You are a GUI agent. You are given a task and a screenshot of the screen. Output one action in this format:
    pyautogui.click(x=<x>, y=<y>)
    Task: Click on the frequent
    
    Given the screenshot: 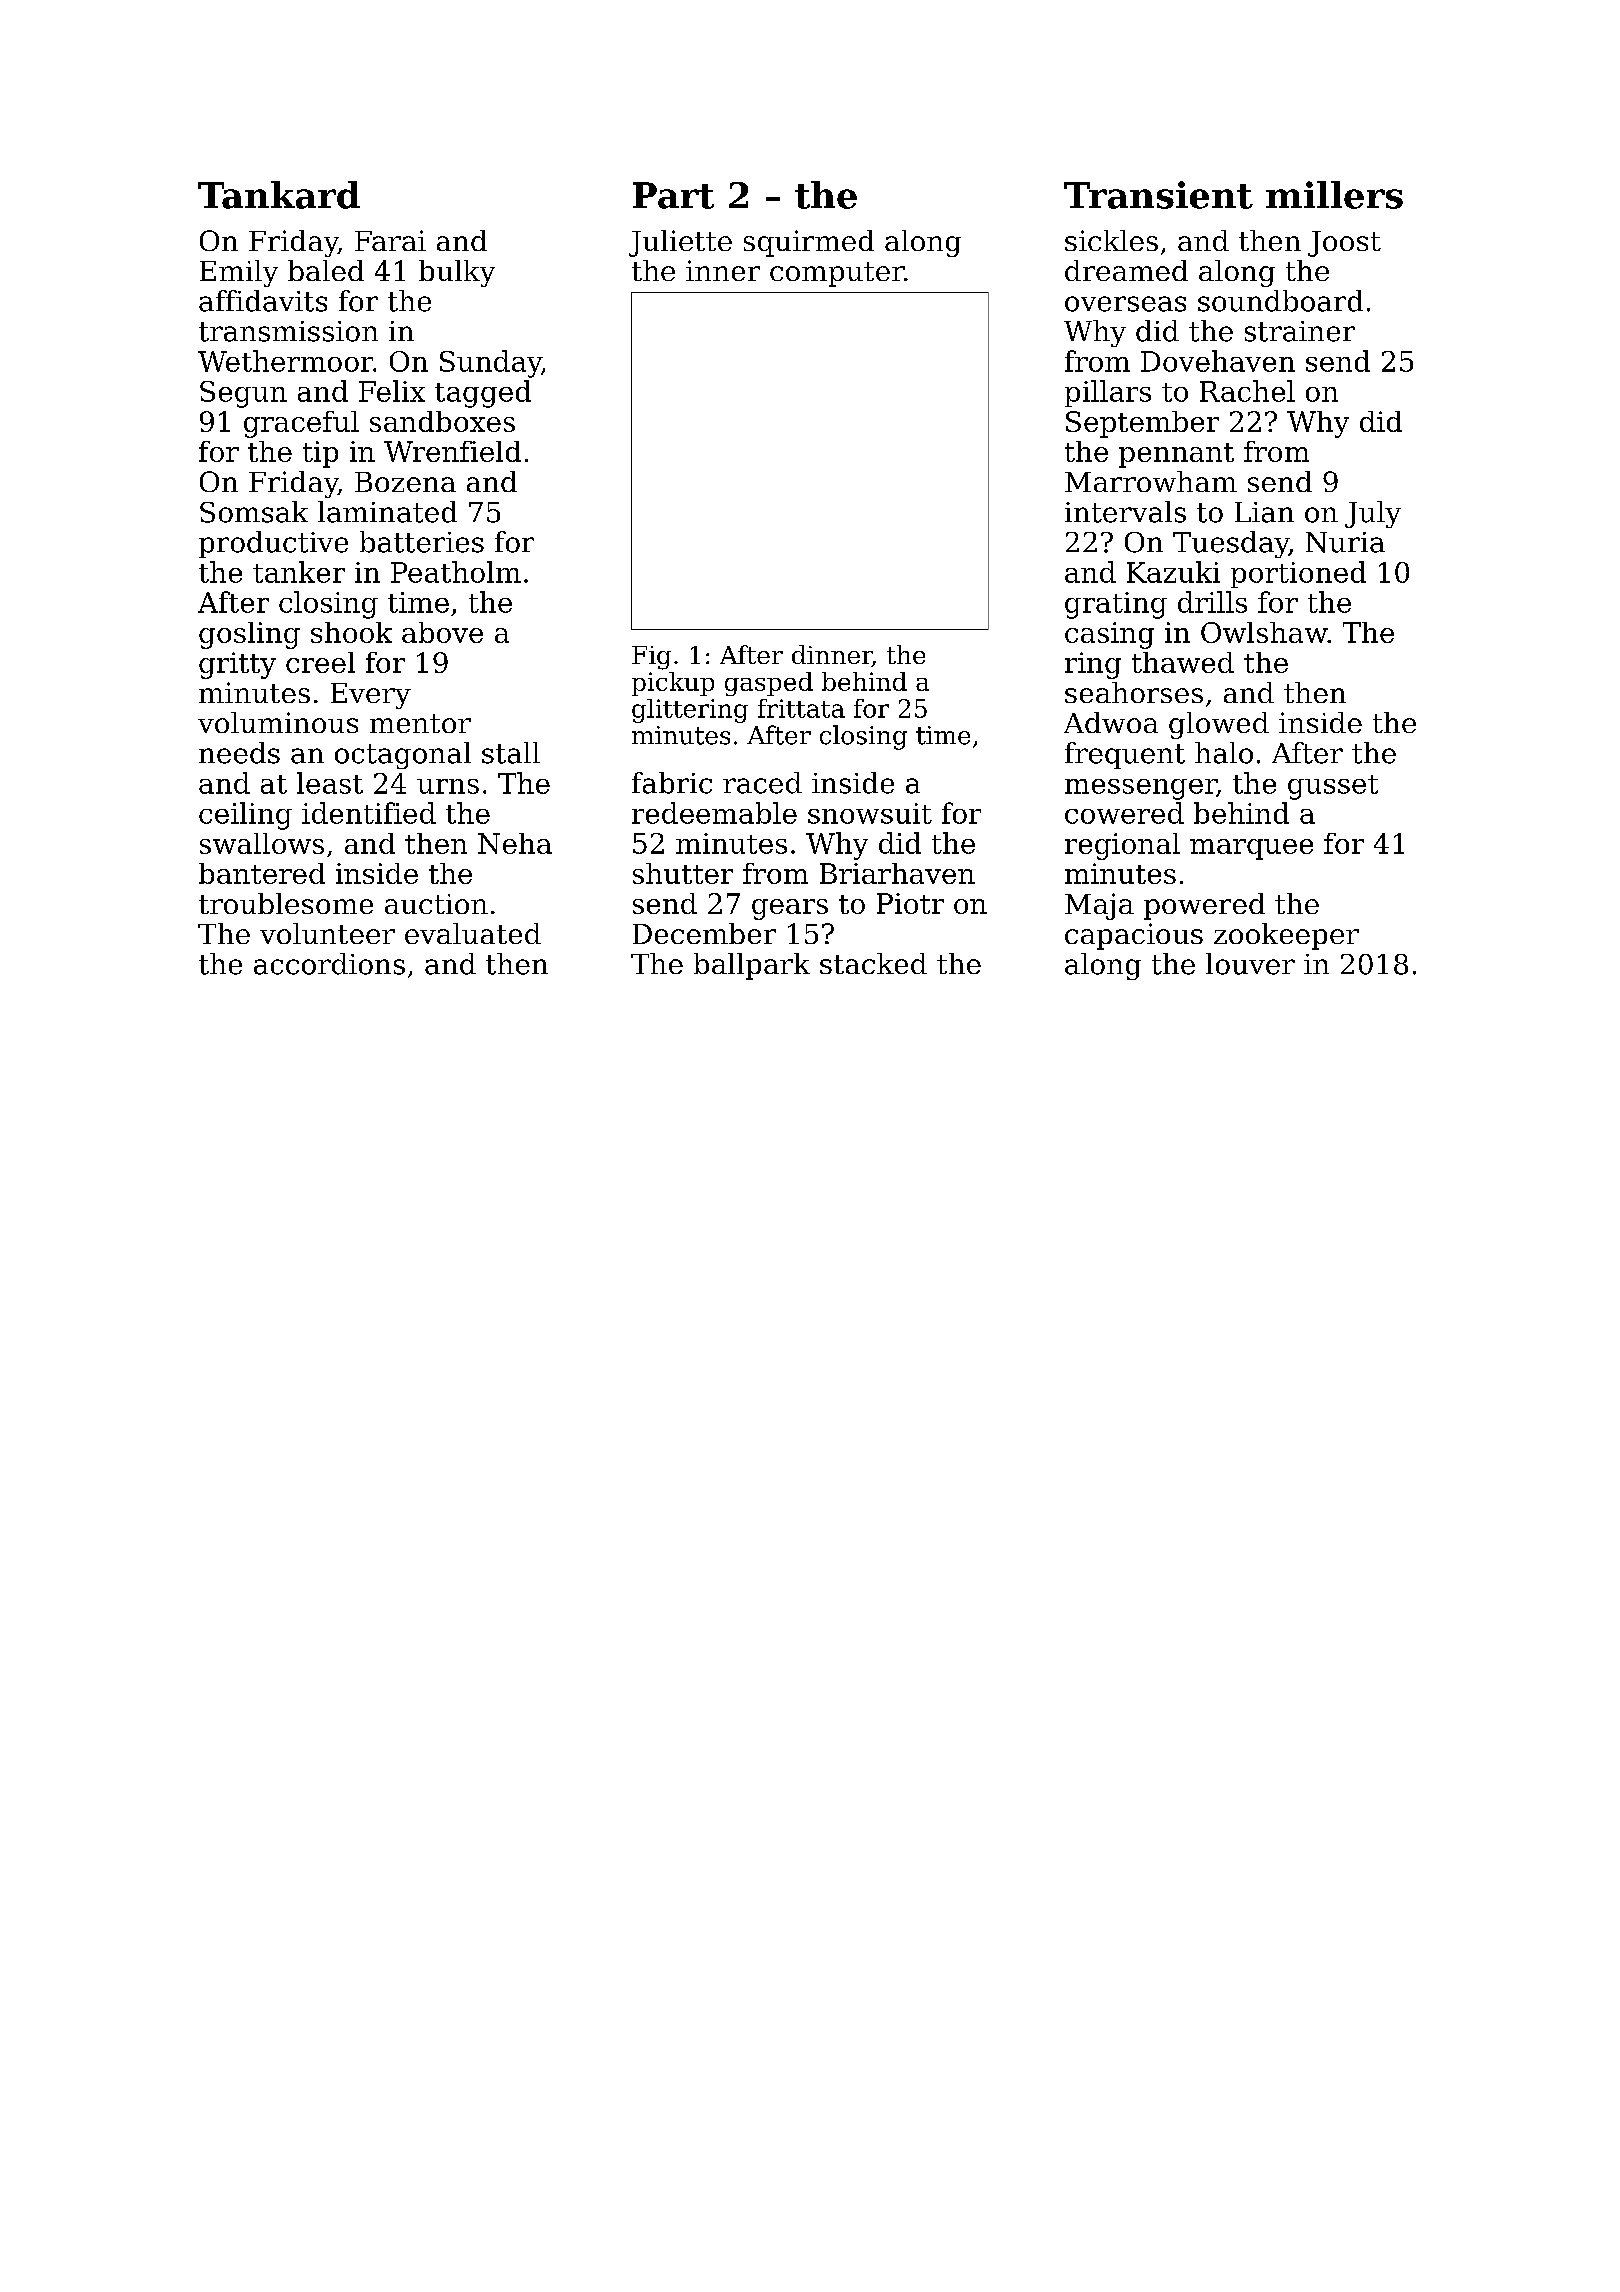 What is the action you would take?
    pyautogui.click(x=1125, y=755)
